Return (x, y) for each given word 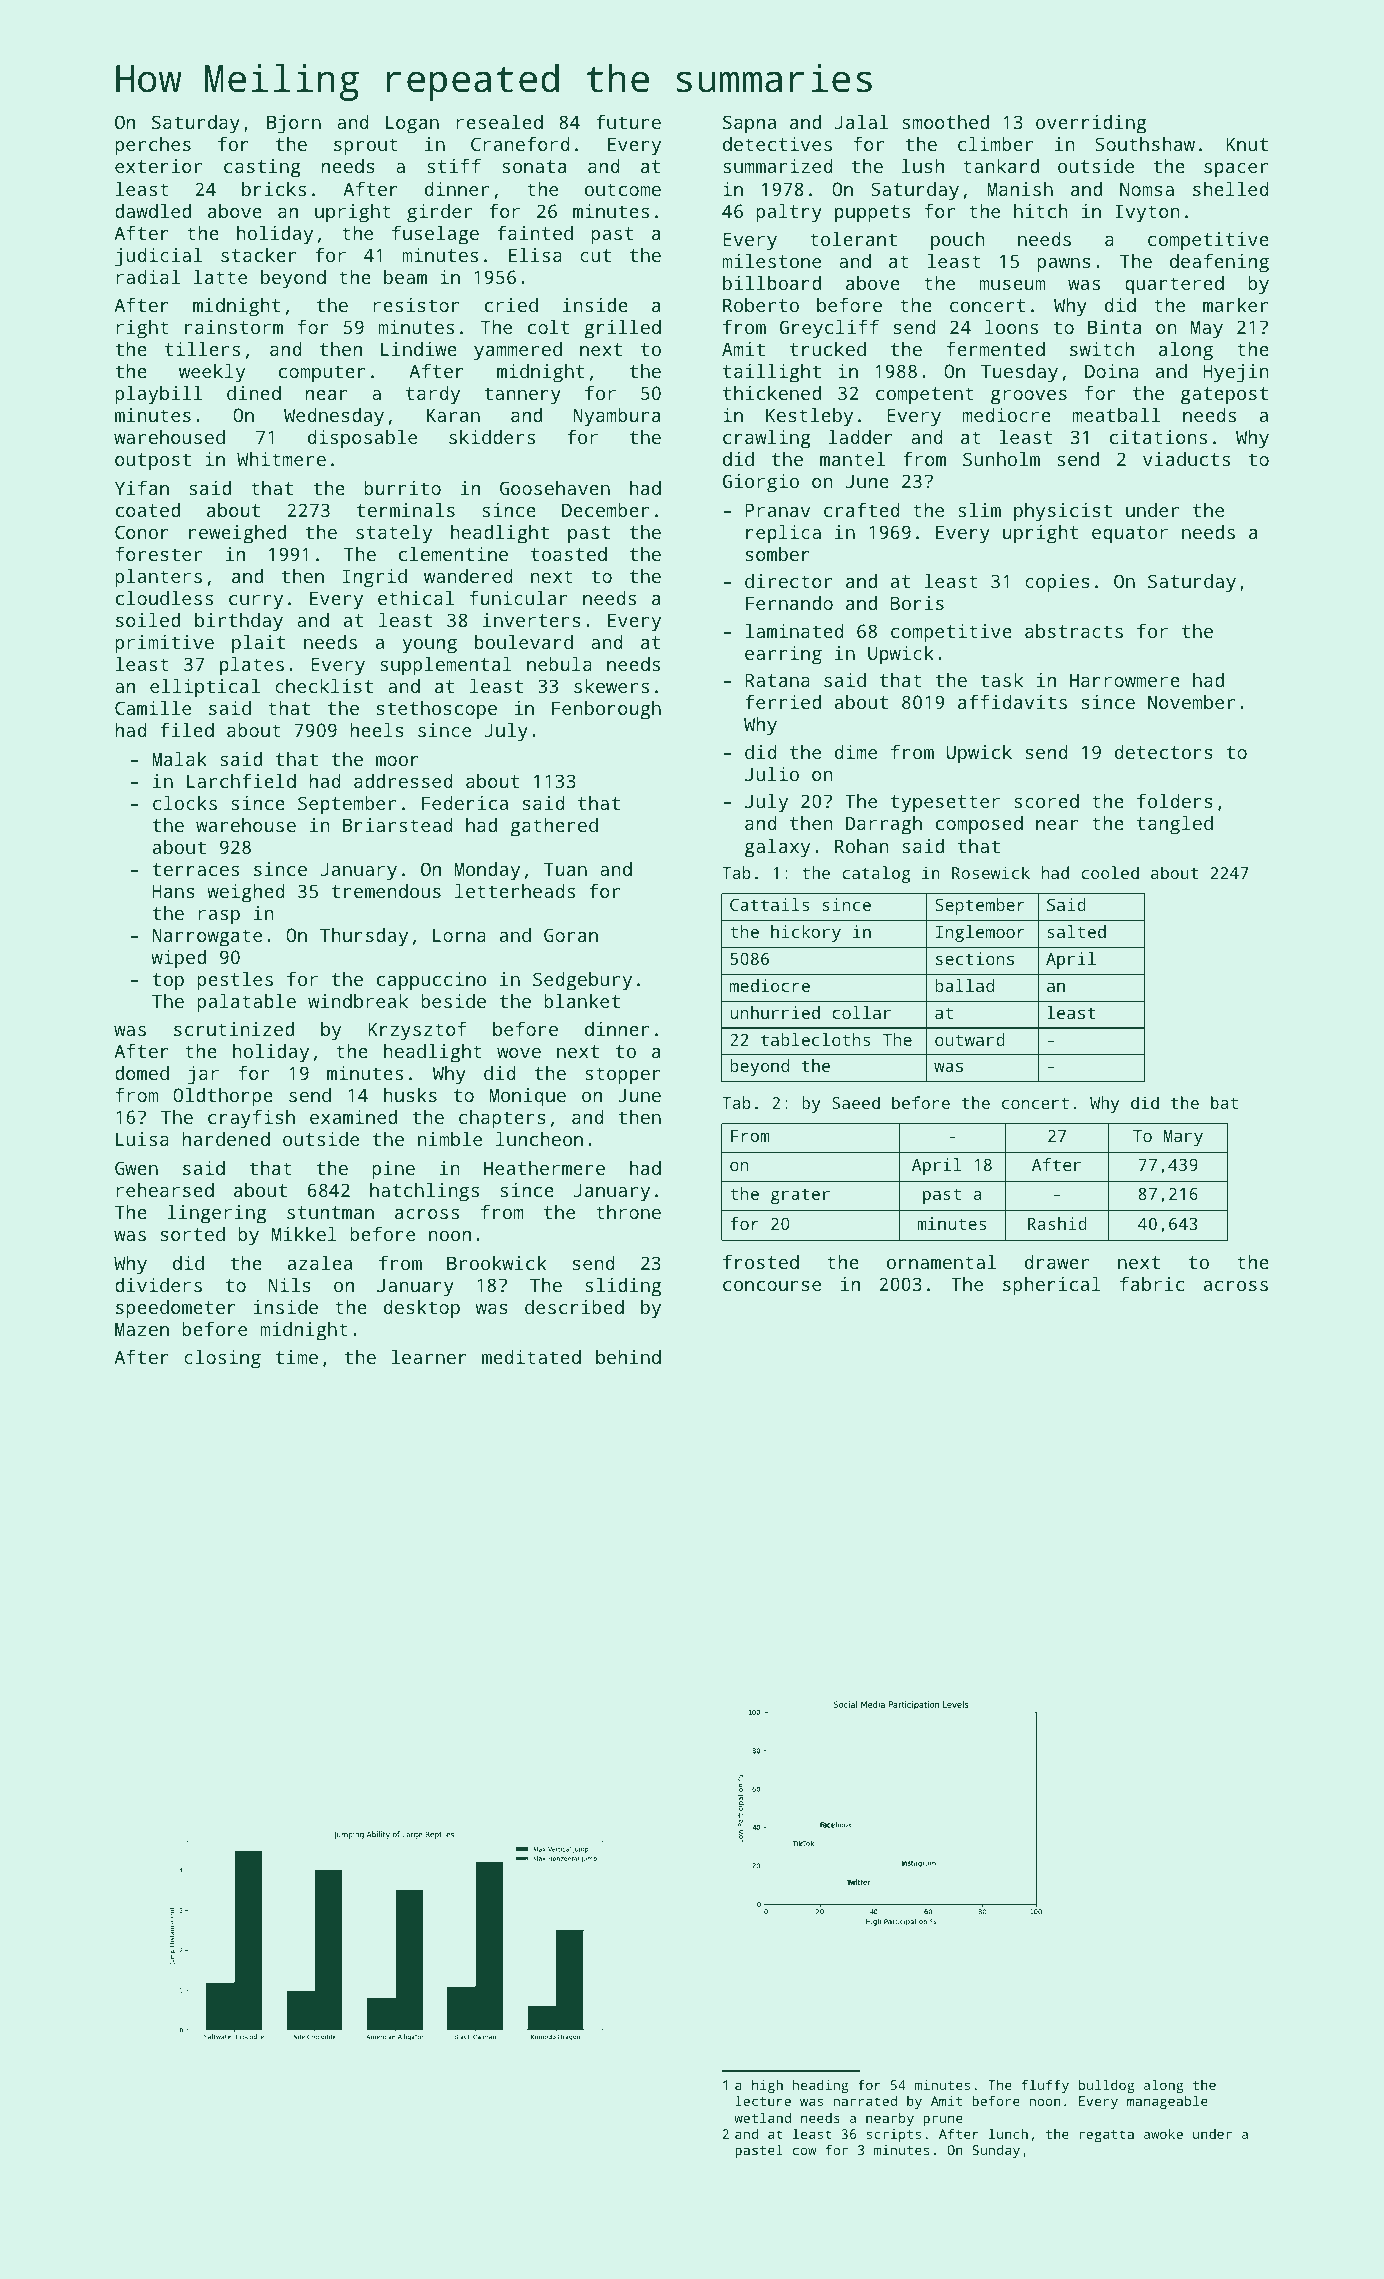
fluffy (1045, 2086)
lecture (763, 2100)
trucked (828, 349)
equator (1130, 535)
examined (353, 1117)
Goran (571, 935)
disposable (362, 439)
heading (820, 2086)
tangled (1175, 825)
